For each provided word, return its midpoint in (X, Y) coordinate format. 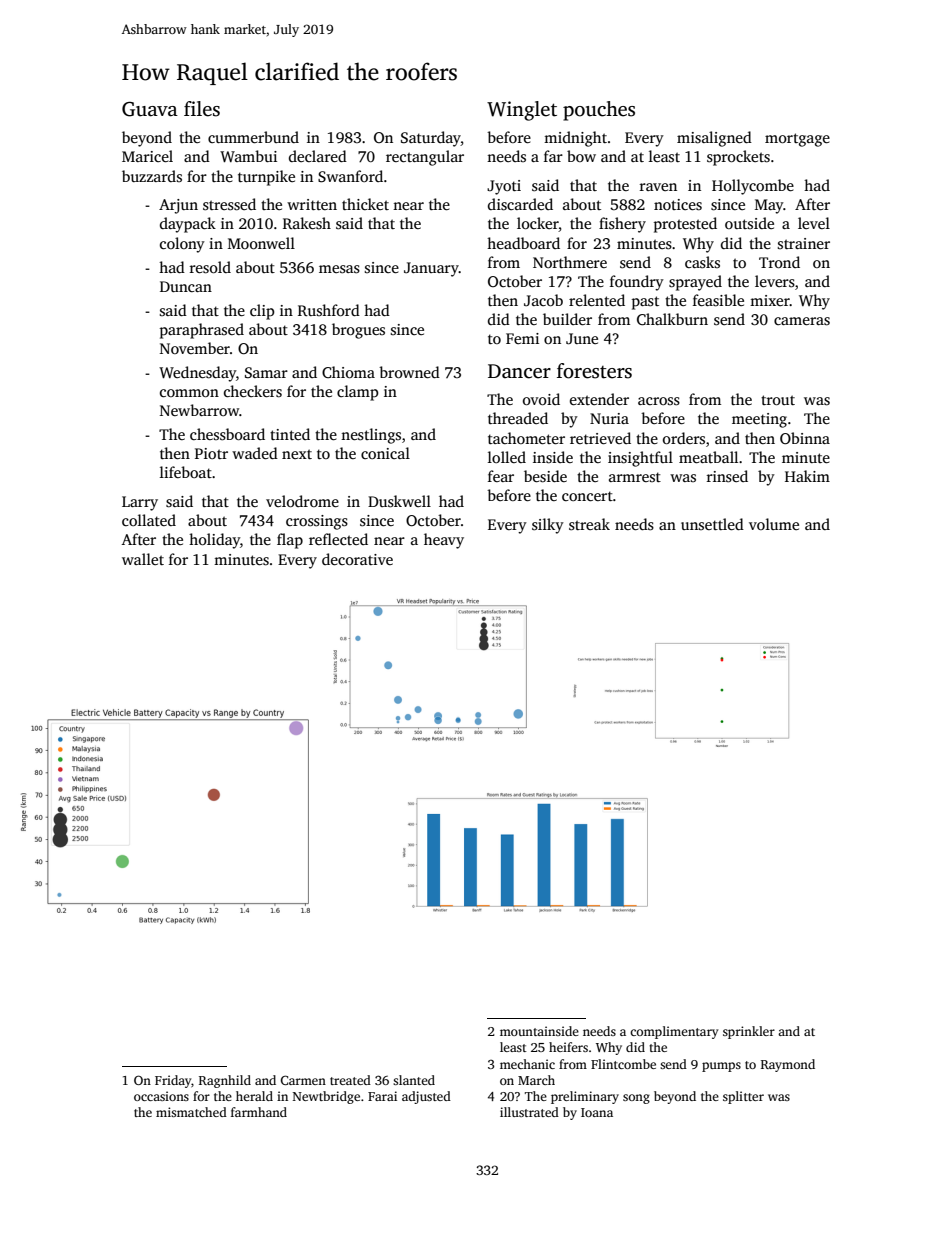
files (202, 109)
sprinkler (749, 1032)
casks (702, 262)
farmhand (259, 1112)
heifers (568, 1047)
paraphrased (202, 331)
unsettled (712, 524)
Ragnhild (225, 1081)
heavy (444, 541)
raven (658, 187)
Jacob (543, 300)
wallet (143, 559)
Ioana (597, 1112)
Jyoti (504, 187)
